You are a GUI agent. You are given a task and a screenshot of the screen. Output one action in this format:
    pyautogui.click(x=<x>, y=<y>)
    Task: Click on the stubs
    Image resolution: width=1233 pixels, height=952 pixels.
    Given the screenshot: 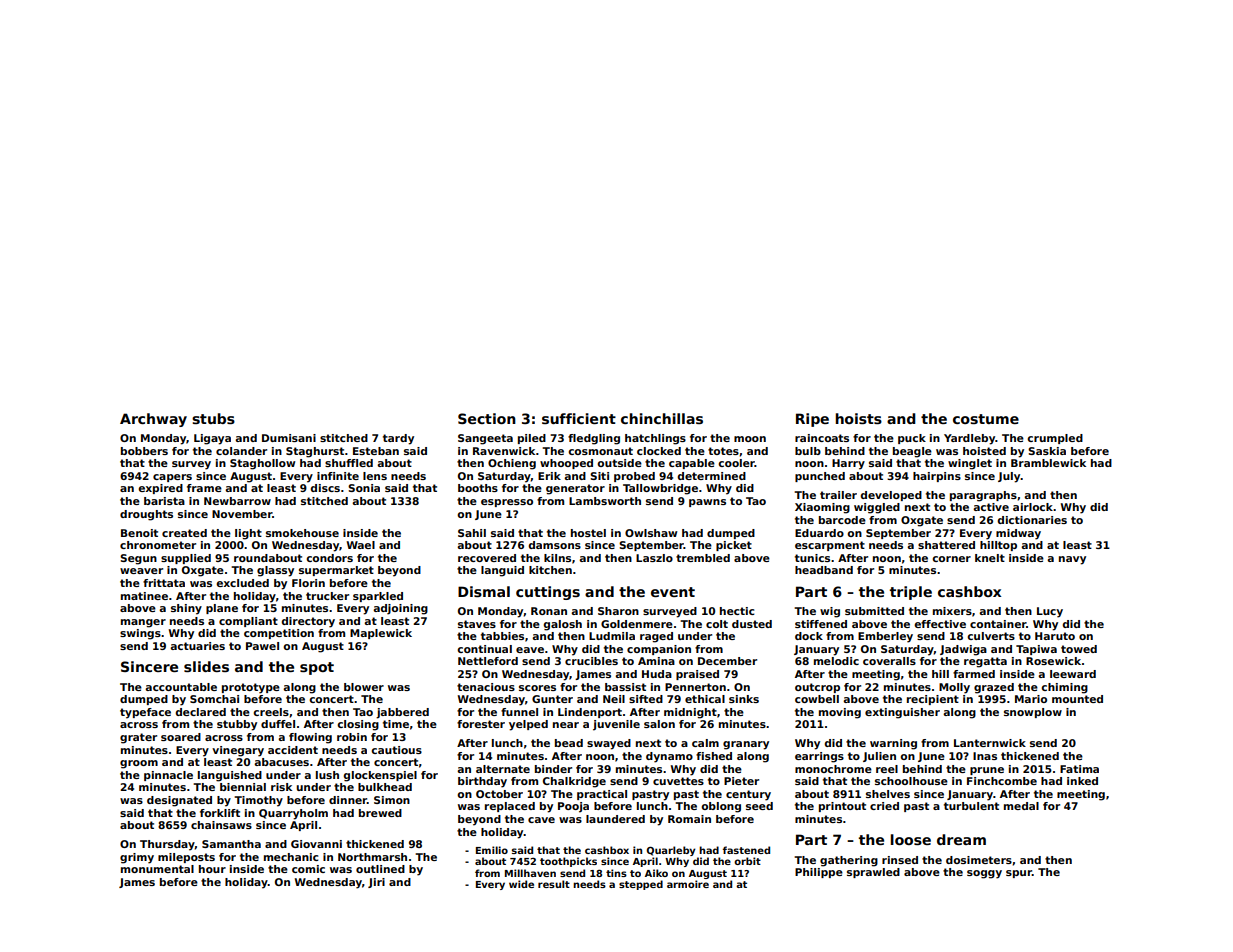 What is the action you would take?
    pyautogui.click(x=213, y=418)
